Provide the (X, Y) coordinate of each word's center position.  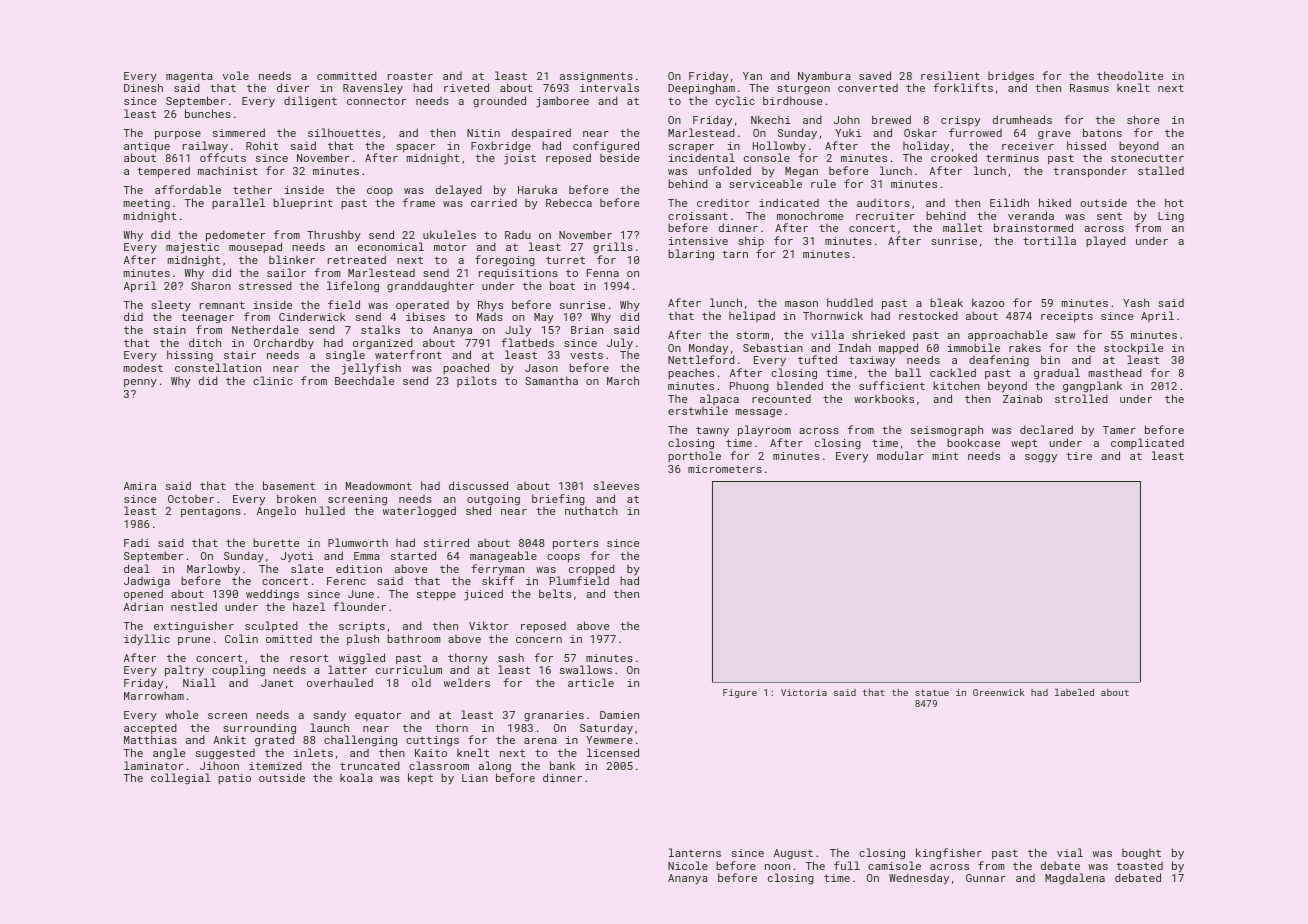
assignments (596, 78)
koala (356, 777)
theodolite (1130, 75)
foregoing (505, 261)
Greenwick (998, 692)
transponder (1090, 172)
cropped (592, 570)
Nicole (688, 865)
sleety (171, 306)
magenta (189, 78)
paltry (184, 671)
